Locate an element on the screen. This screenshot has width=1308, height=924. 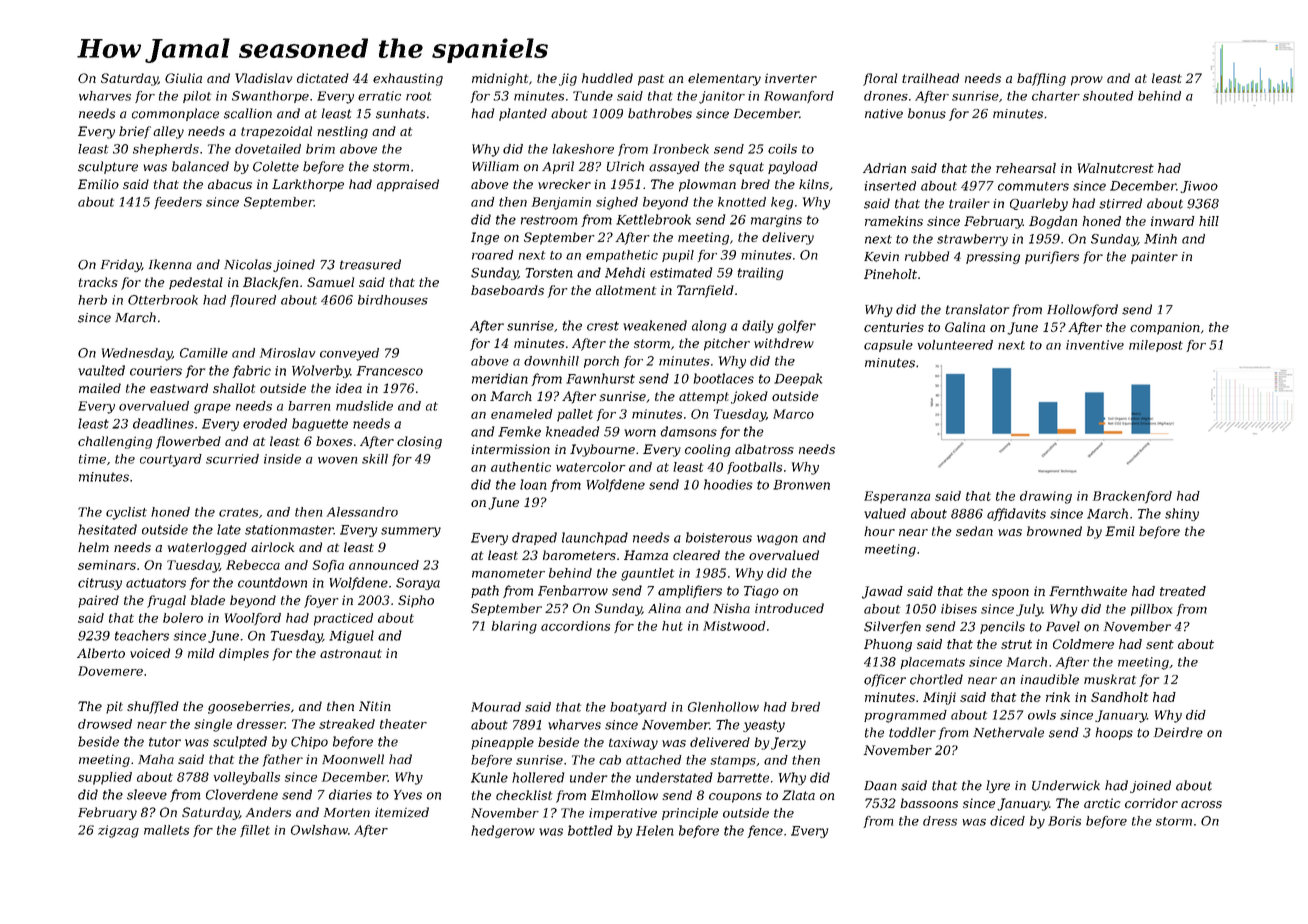
midnight is located at coordinates (500, 79).
